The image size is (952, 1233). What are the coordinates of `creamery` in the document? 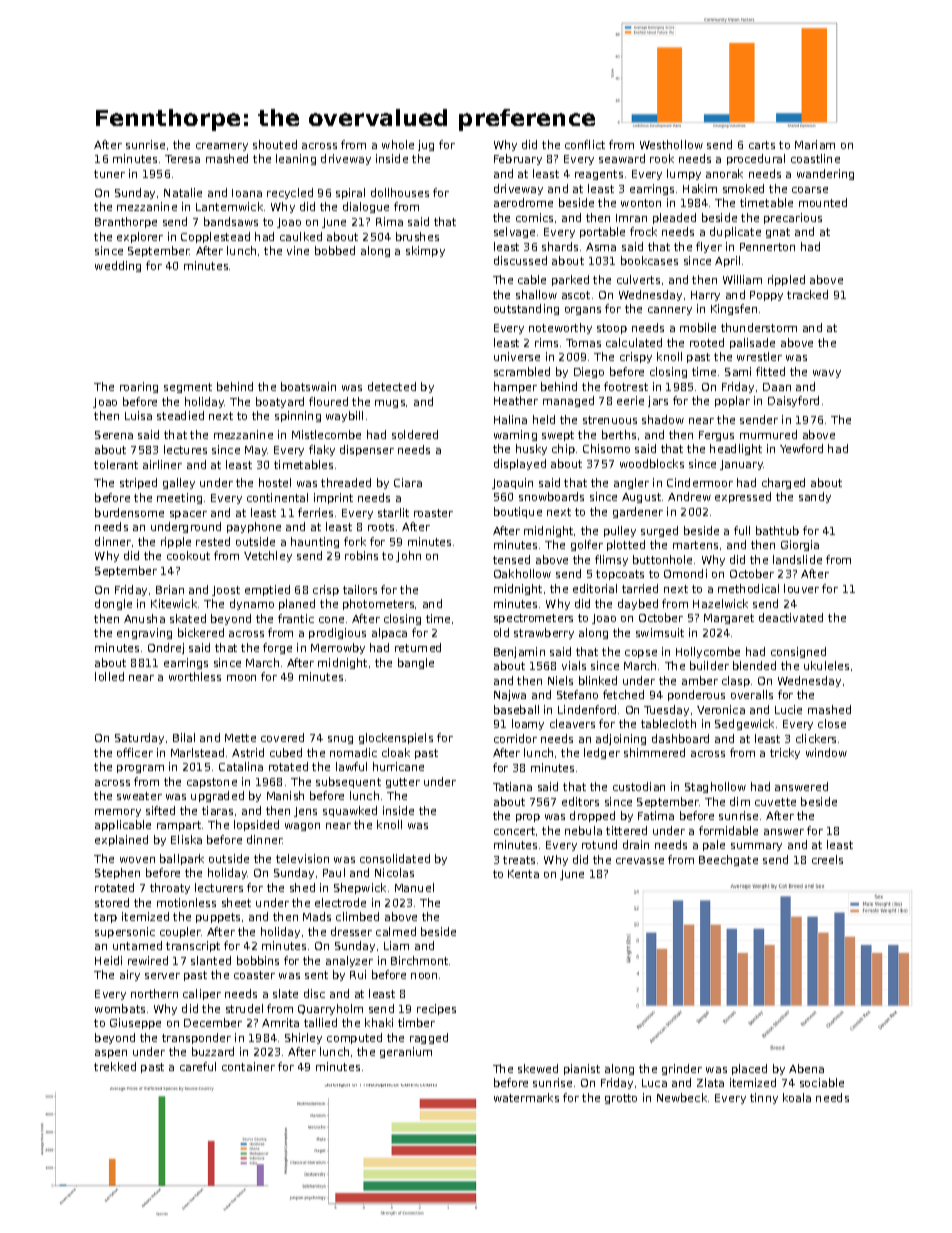 It's located at (222, 147).
